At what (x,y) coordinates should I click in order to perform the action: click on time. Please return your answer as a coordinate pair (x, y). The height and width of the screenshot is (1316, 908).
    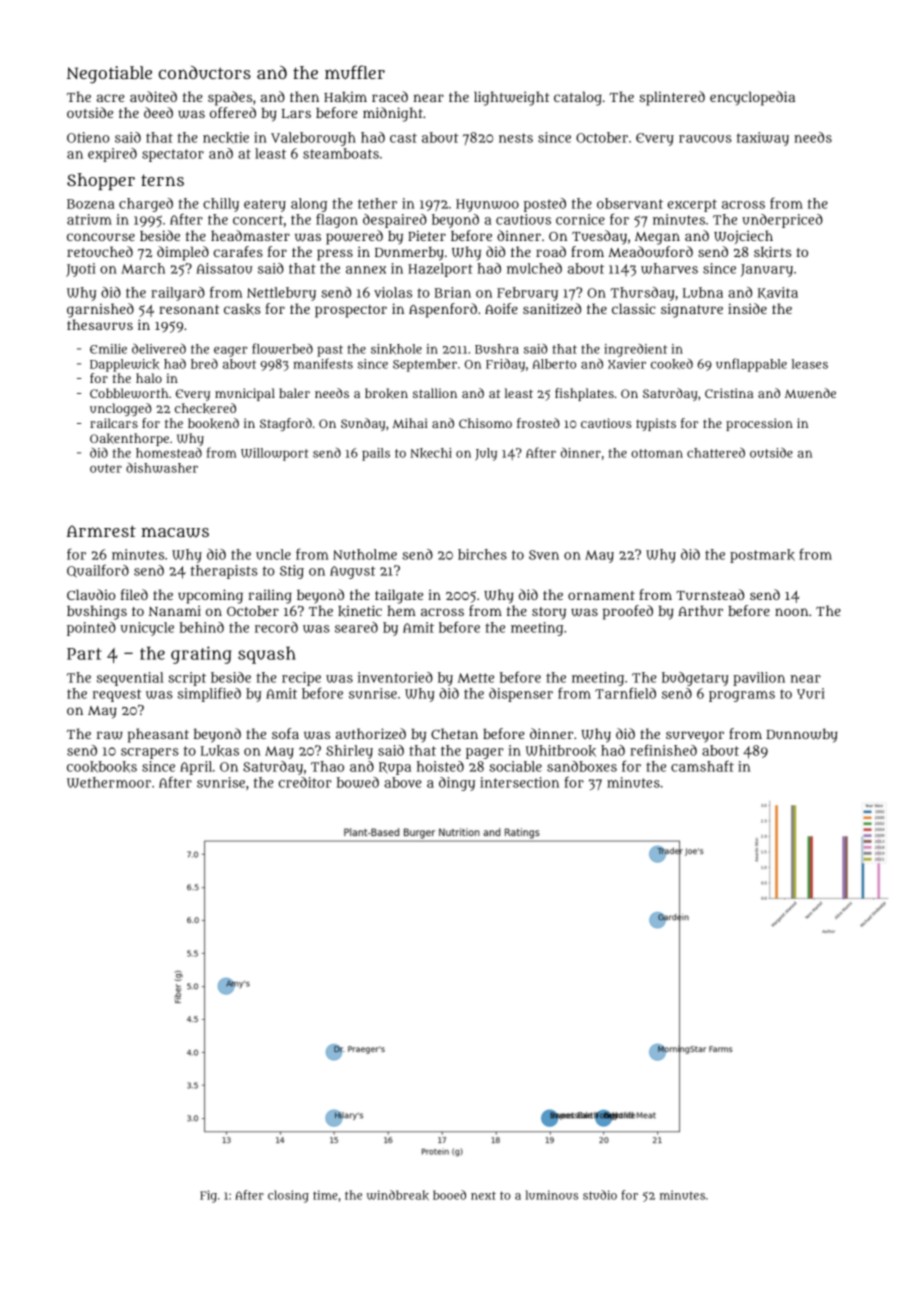
    Looking at the image, I should click on (325, 1195).
